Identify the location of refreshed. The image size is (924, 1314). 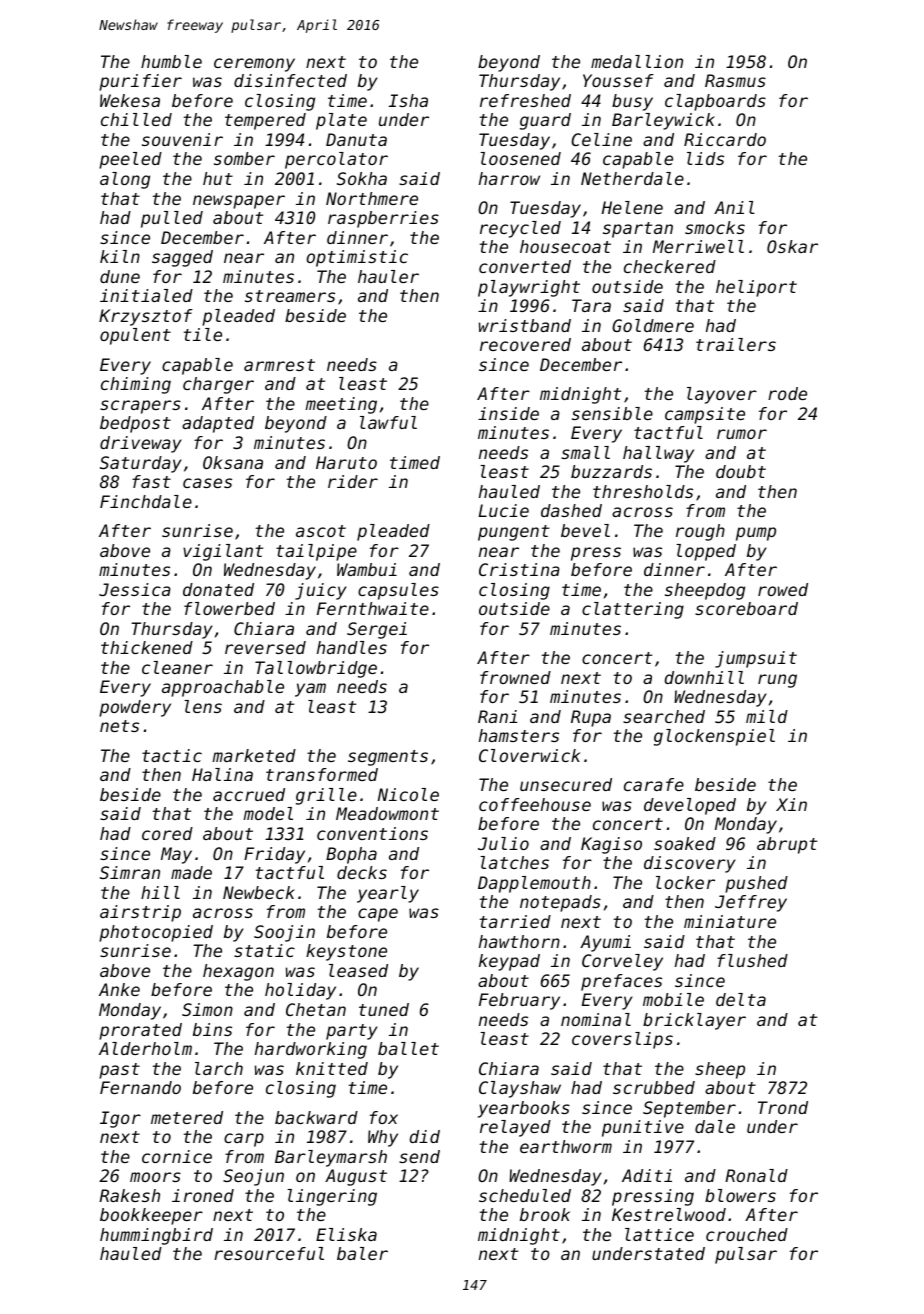
(525, 100).
